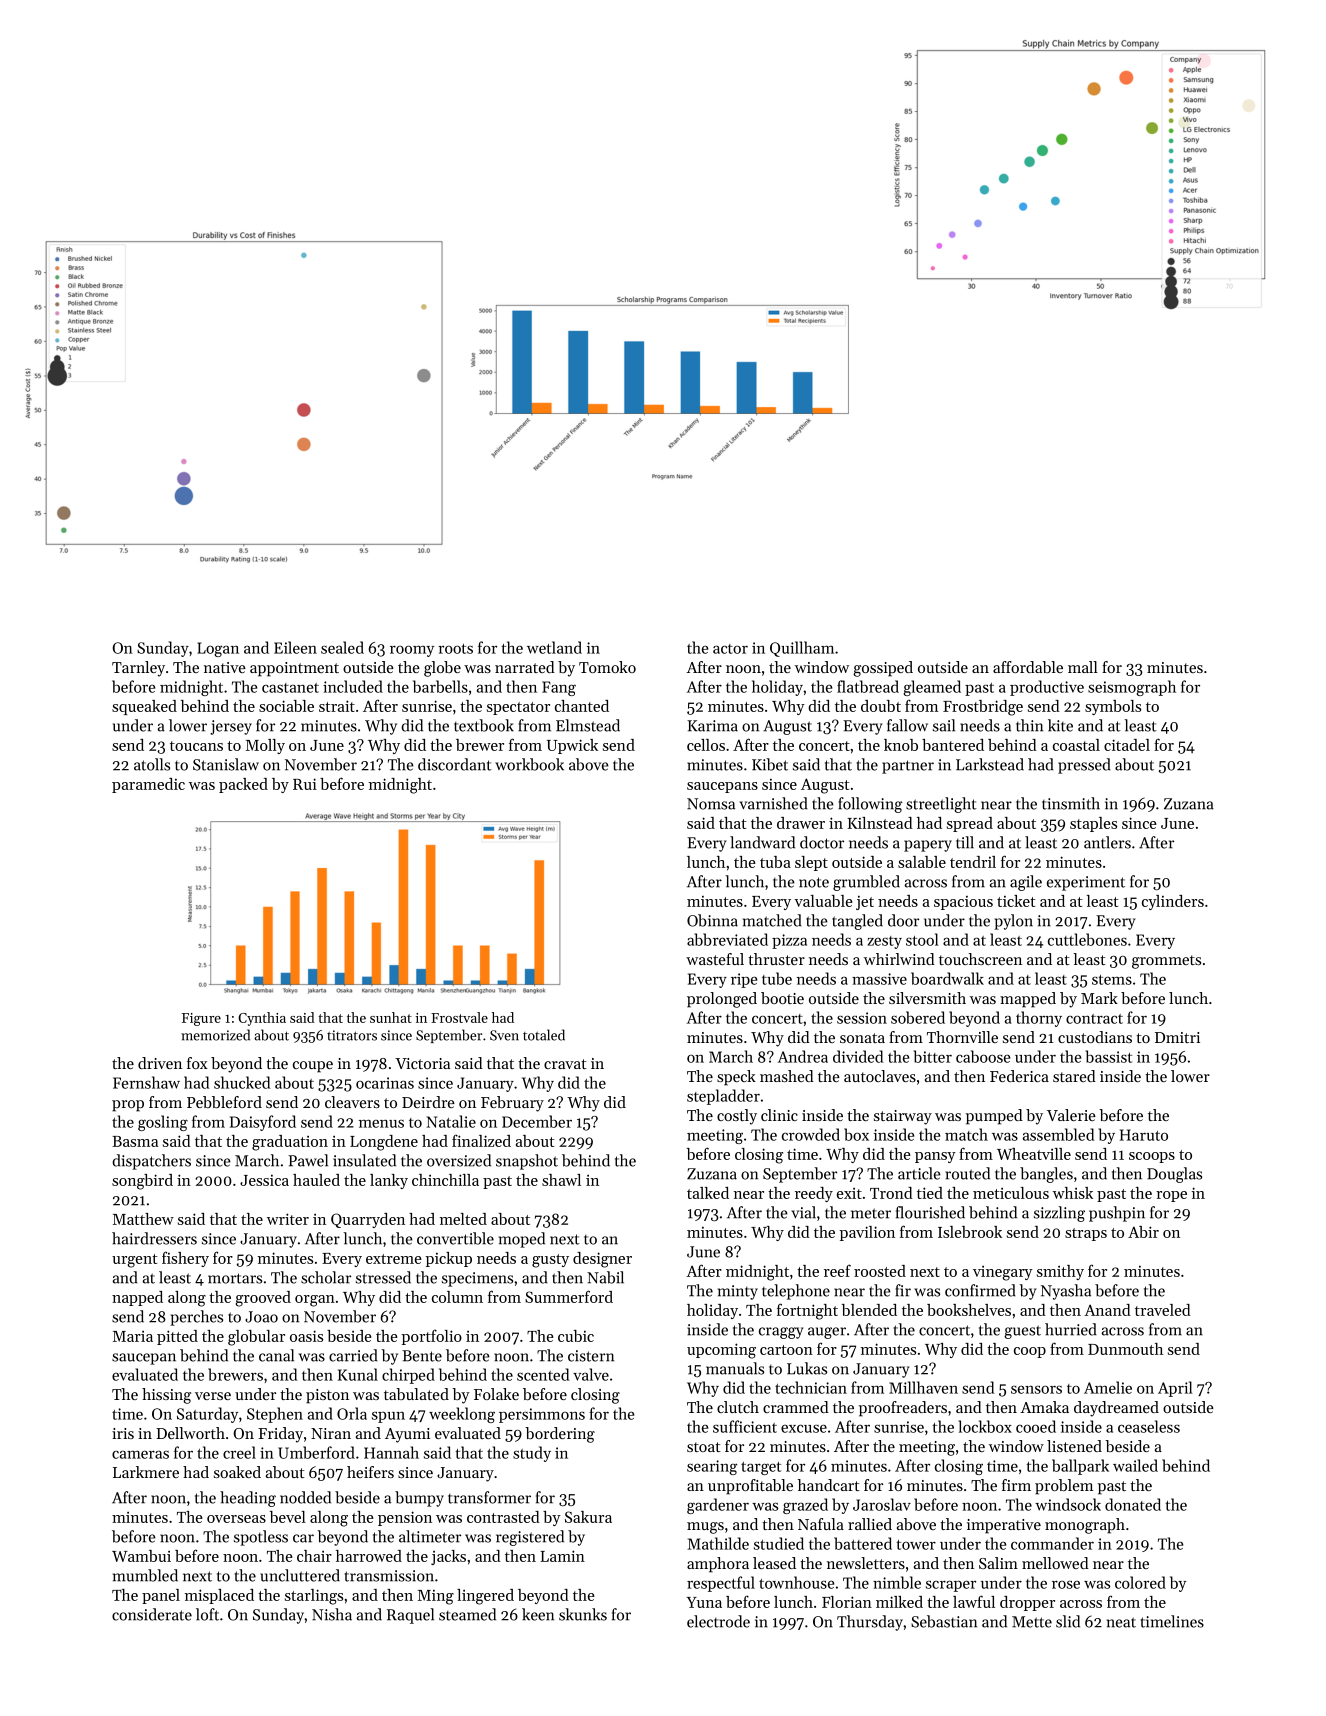 Image resolution: width=1326 pixels, height=1716 pixels. Describe the element at coordinates (712, 726) in the screenshot. I see `Karima` at that location.
